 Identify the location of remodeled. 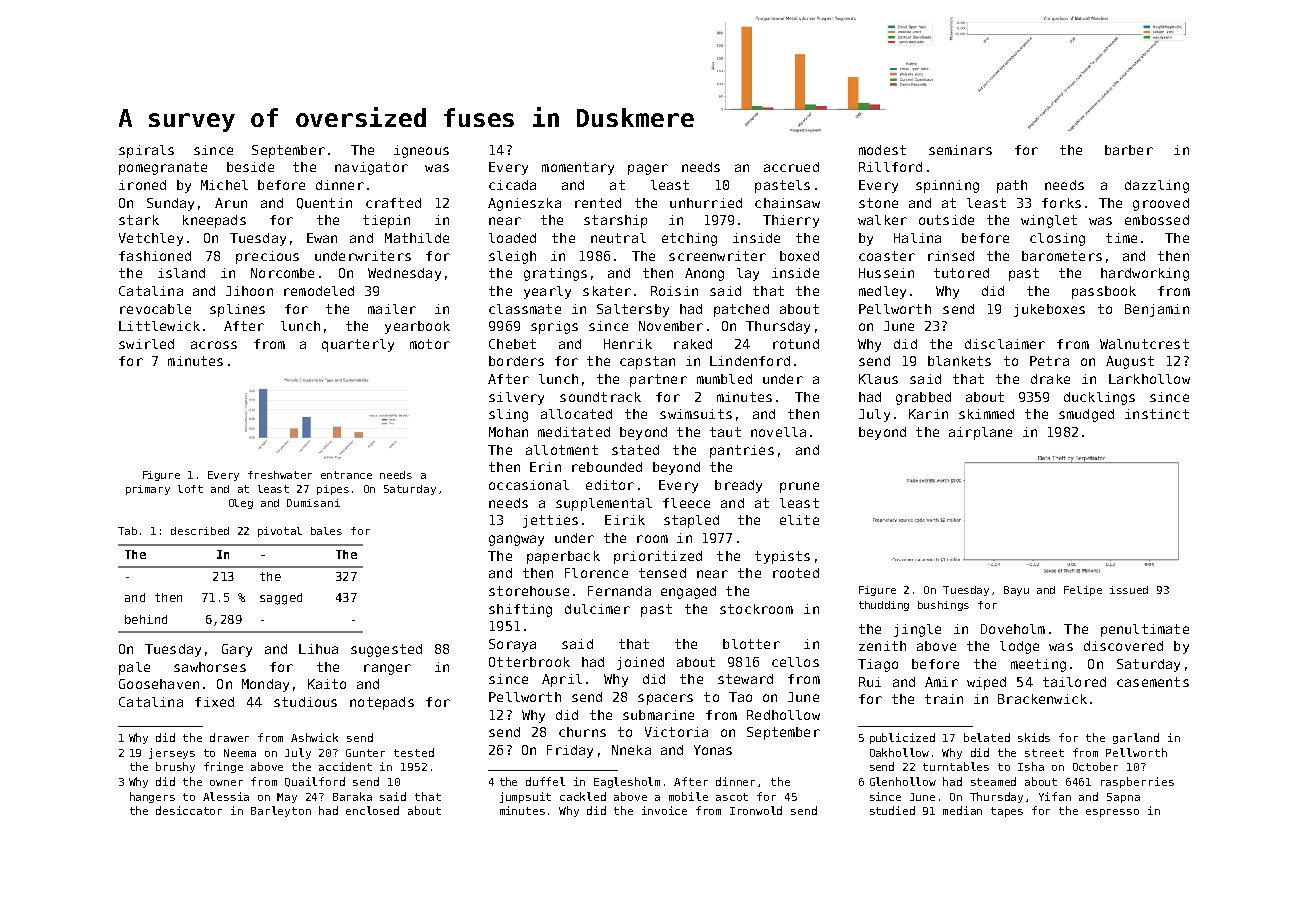
(319, 291).
